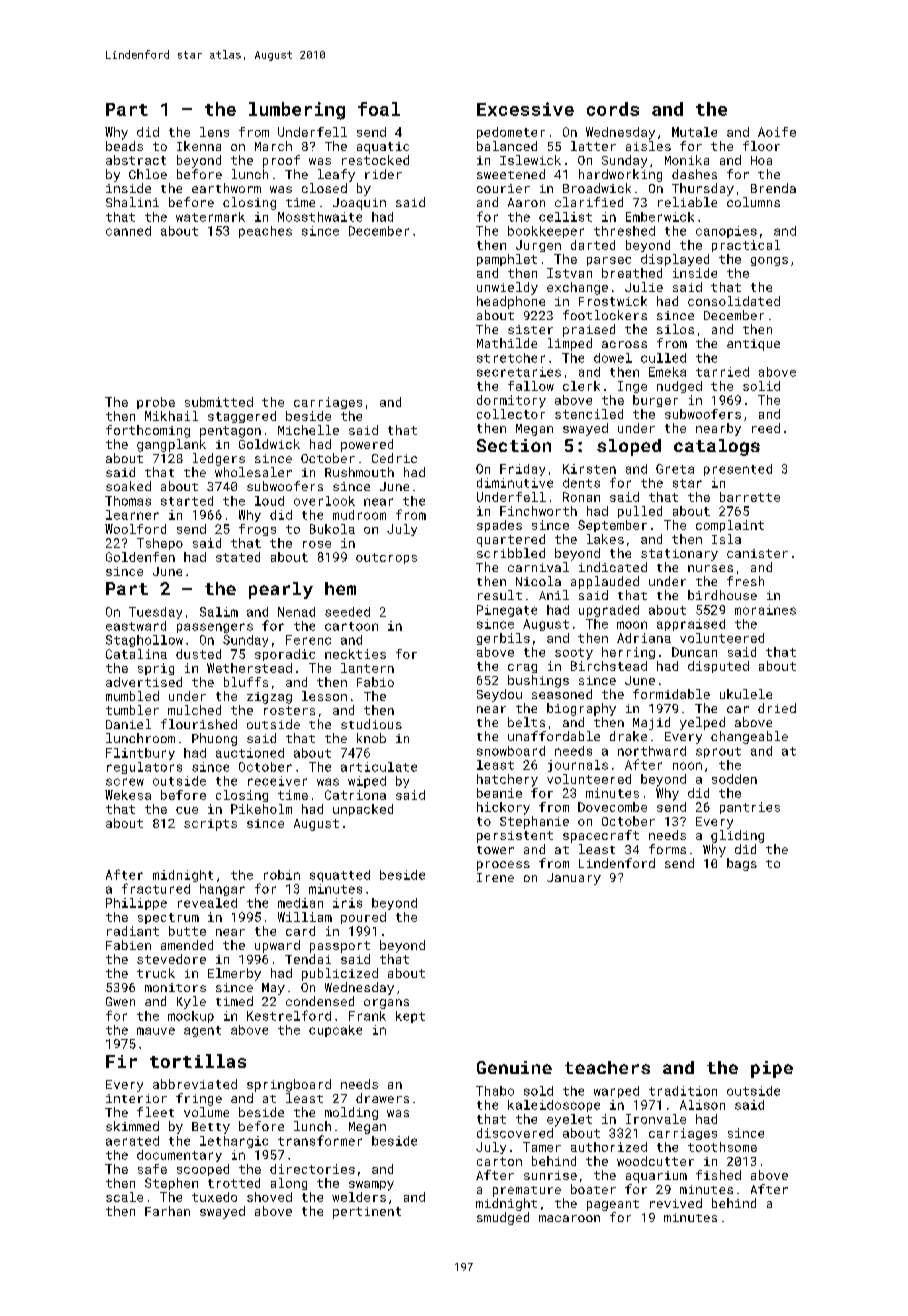 The image size is (908, 1316). What do you see at coordinates (514, 445) in the screenshot?
I see `Section` at bounding box center [514, 445].
